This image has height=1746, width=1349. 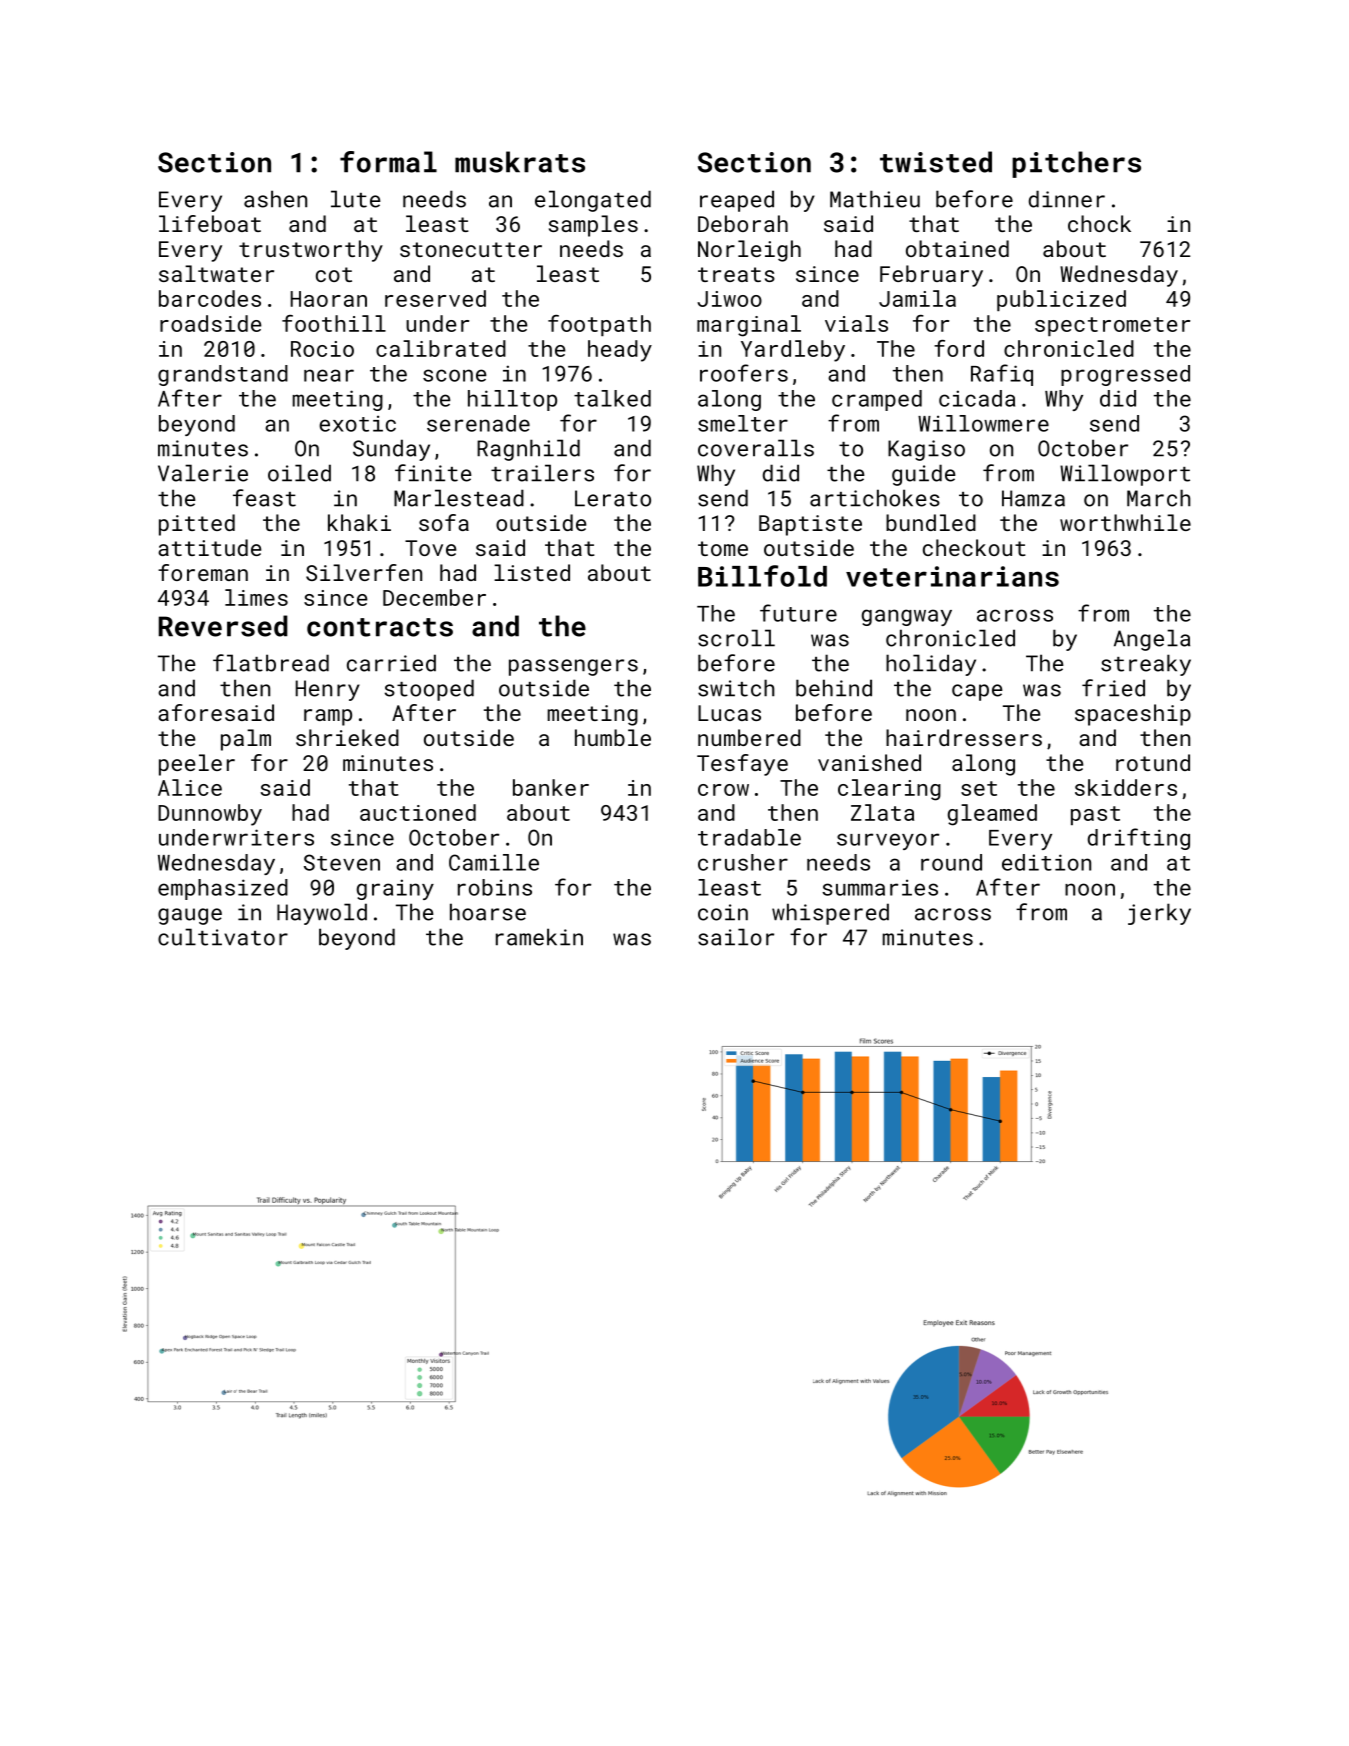 What do you see at coordinates (1076, 164) in the image?
I see `pitchers` at bounding box center [1076, 164].
